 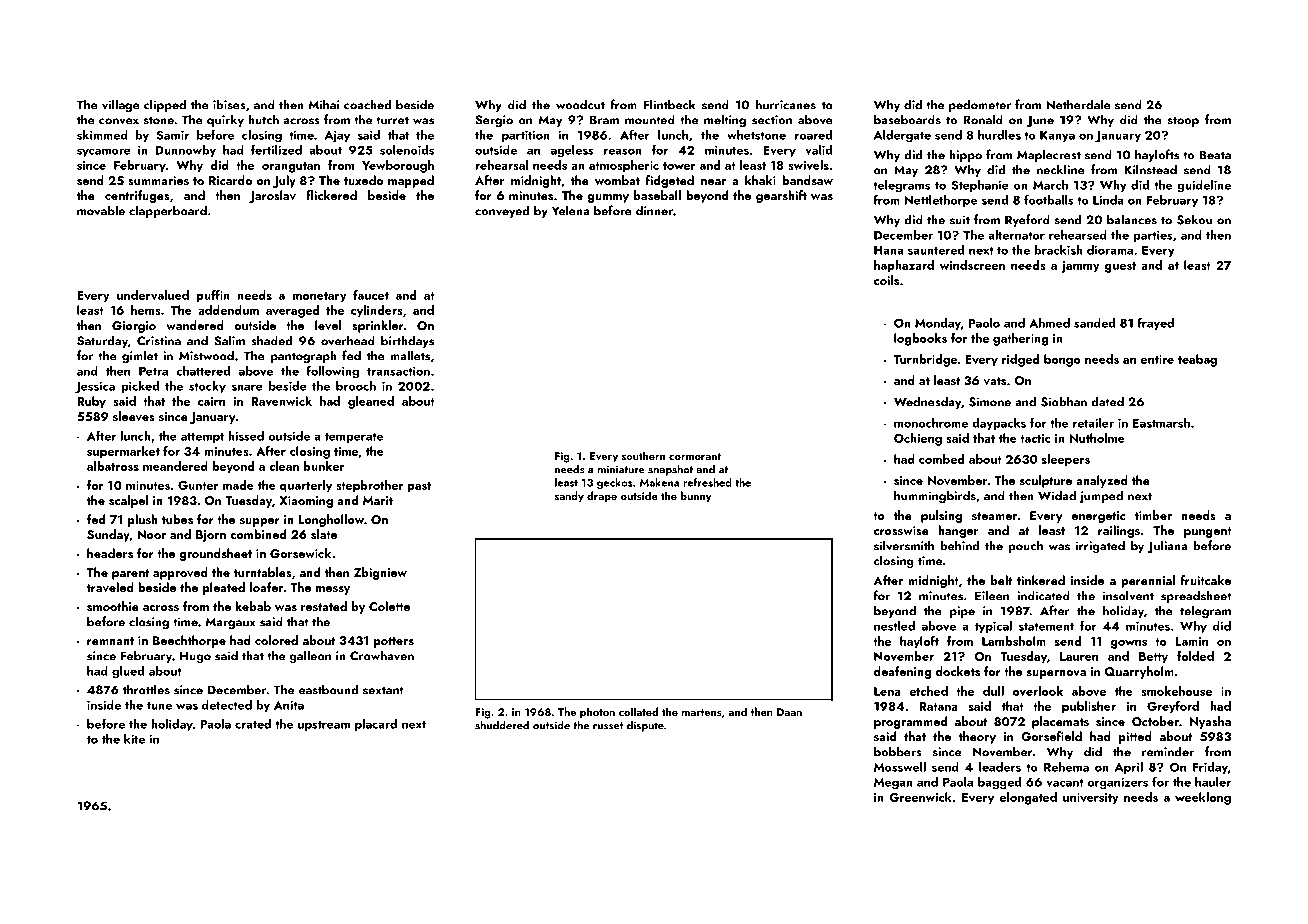 What do you see at coordinates (134, 739) in the image?
I see `kite` at bounding box center [134, 739].
